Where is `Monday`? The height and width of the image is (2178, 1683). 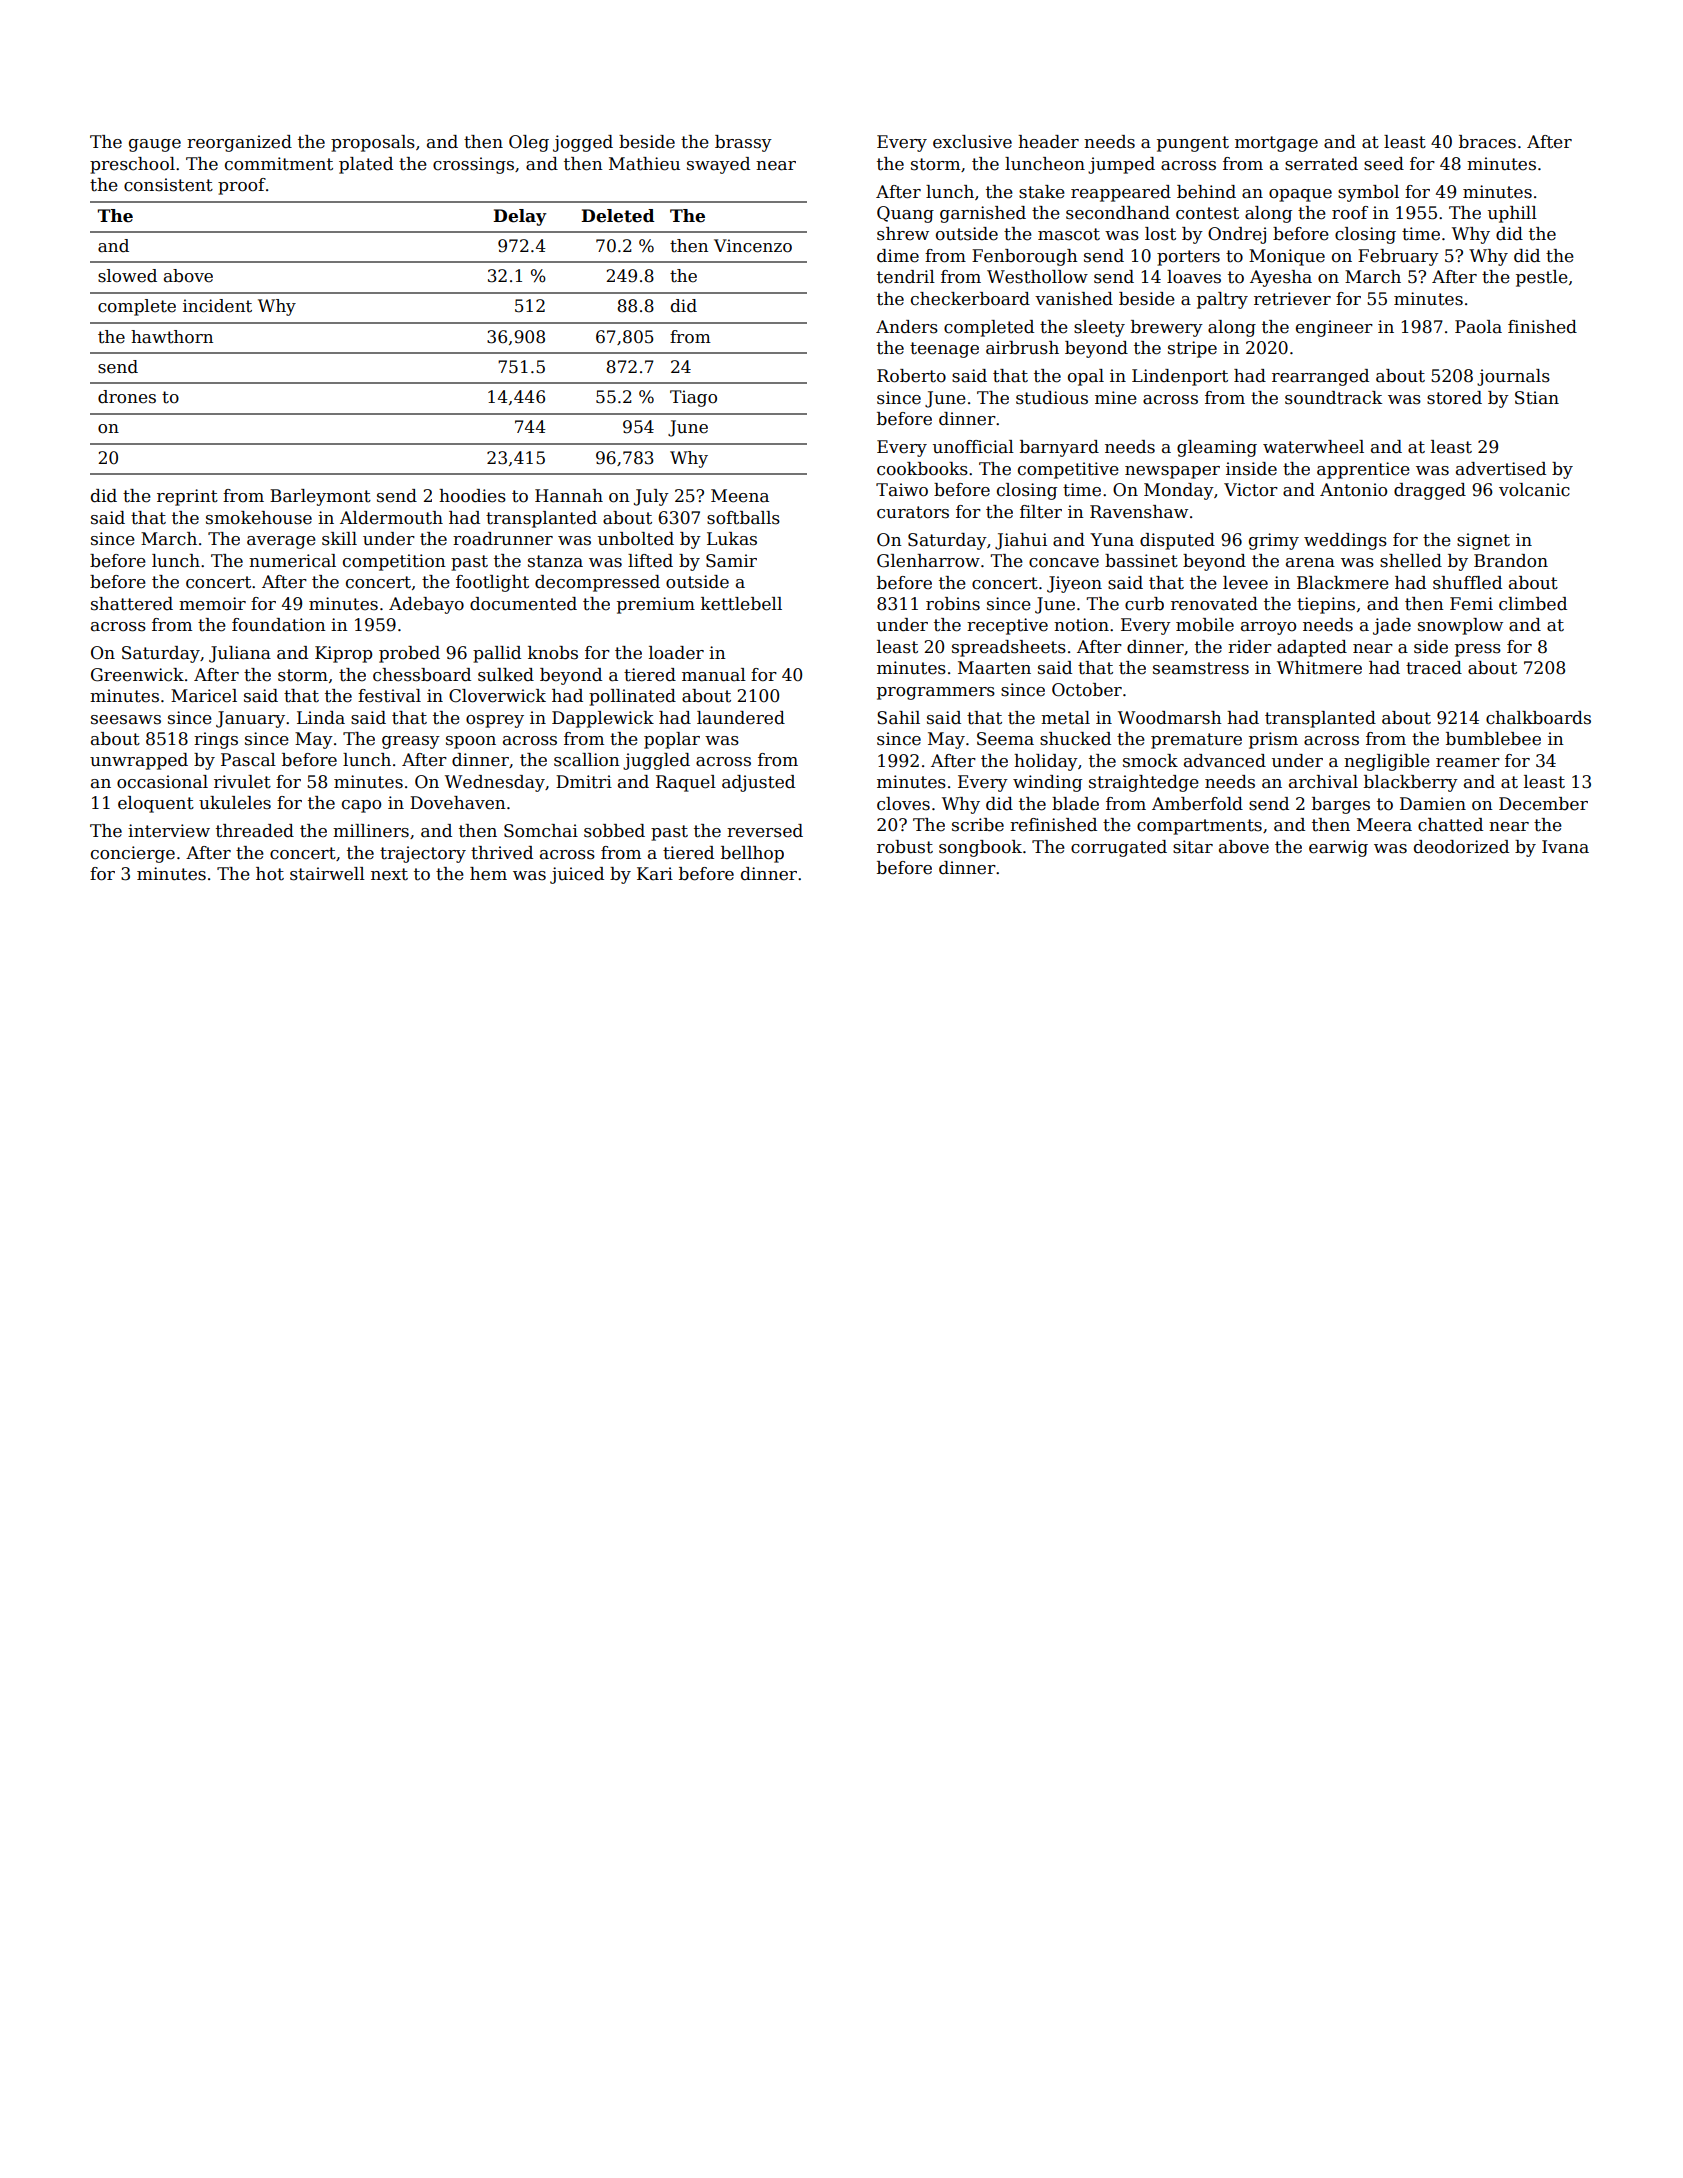 Monday is located at coordinates (1179, 491).
